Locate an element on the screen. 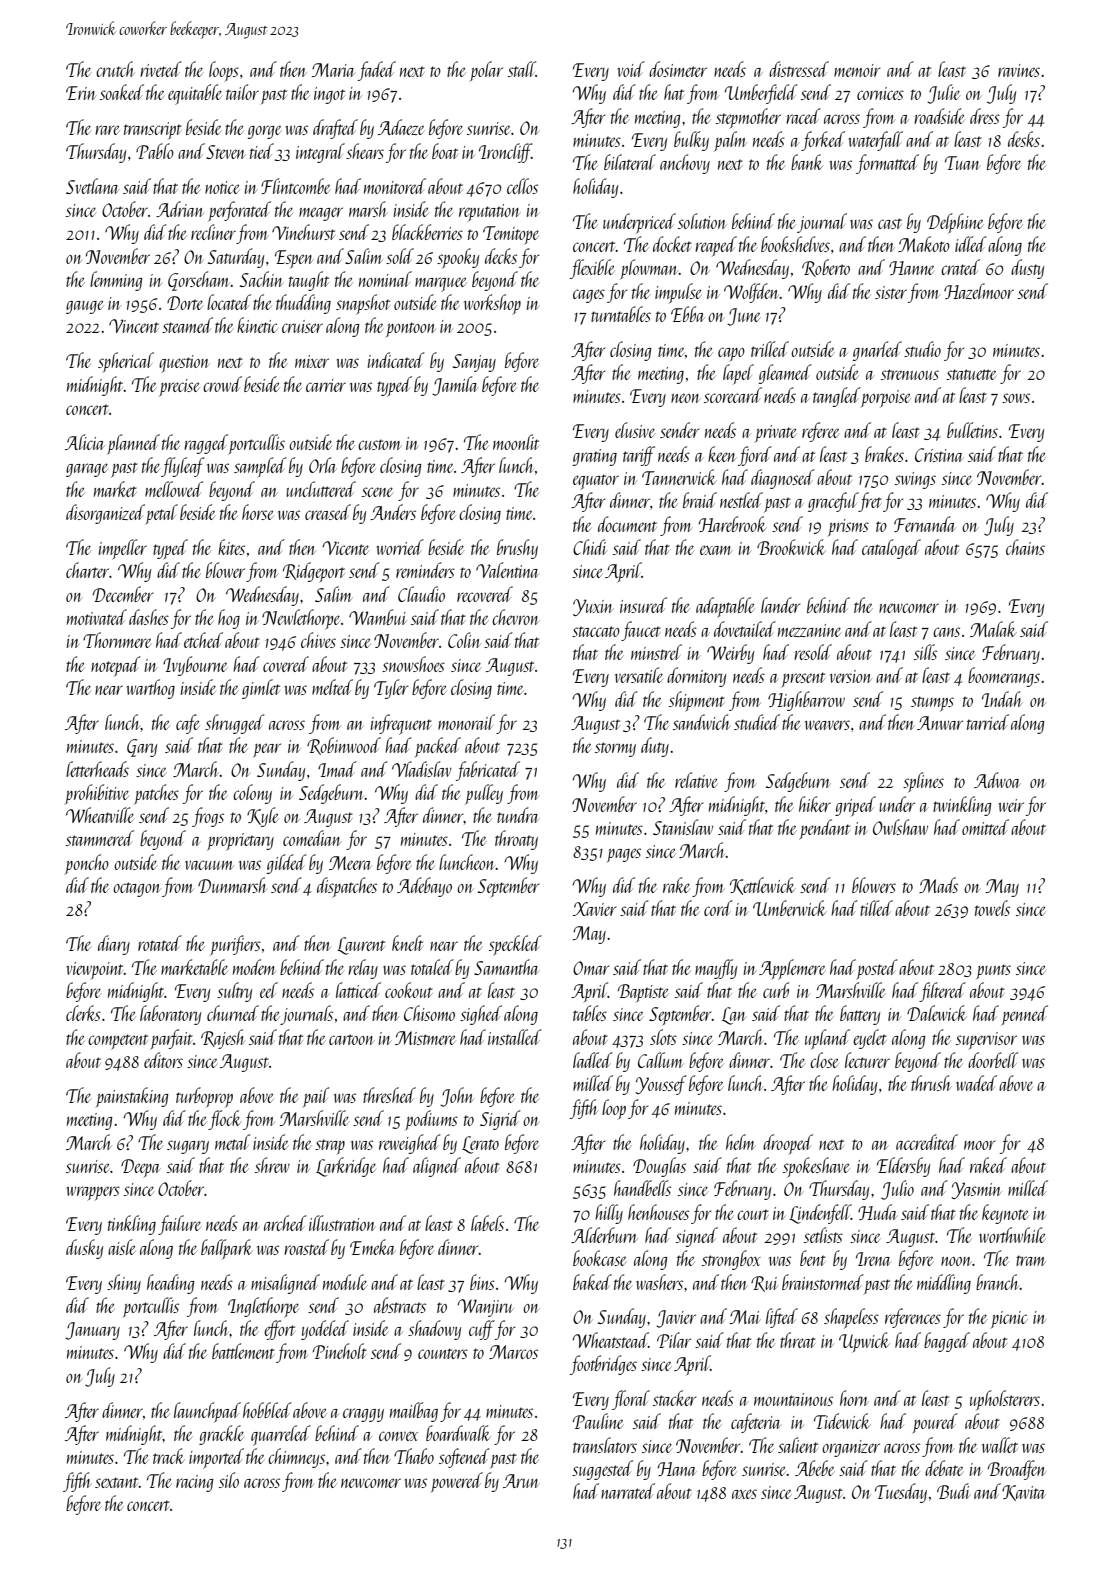 Image resolution: width=1112 pixels, height=1573 pixels. Samantha is located at coordinates (506, 967).
